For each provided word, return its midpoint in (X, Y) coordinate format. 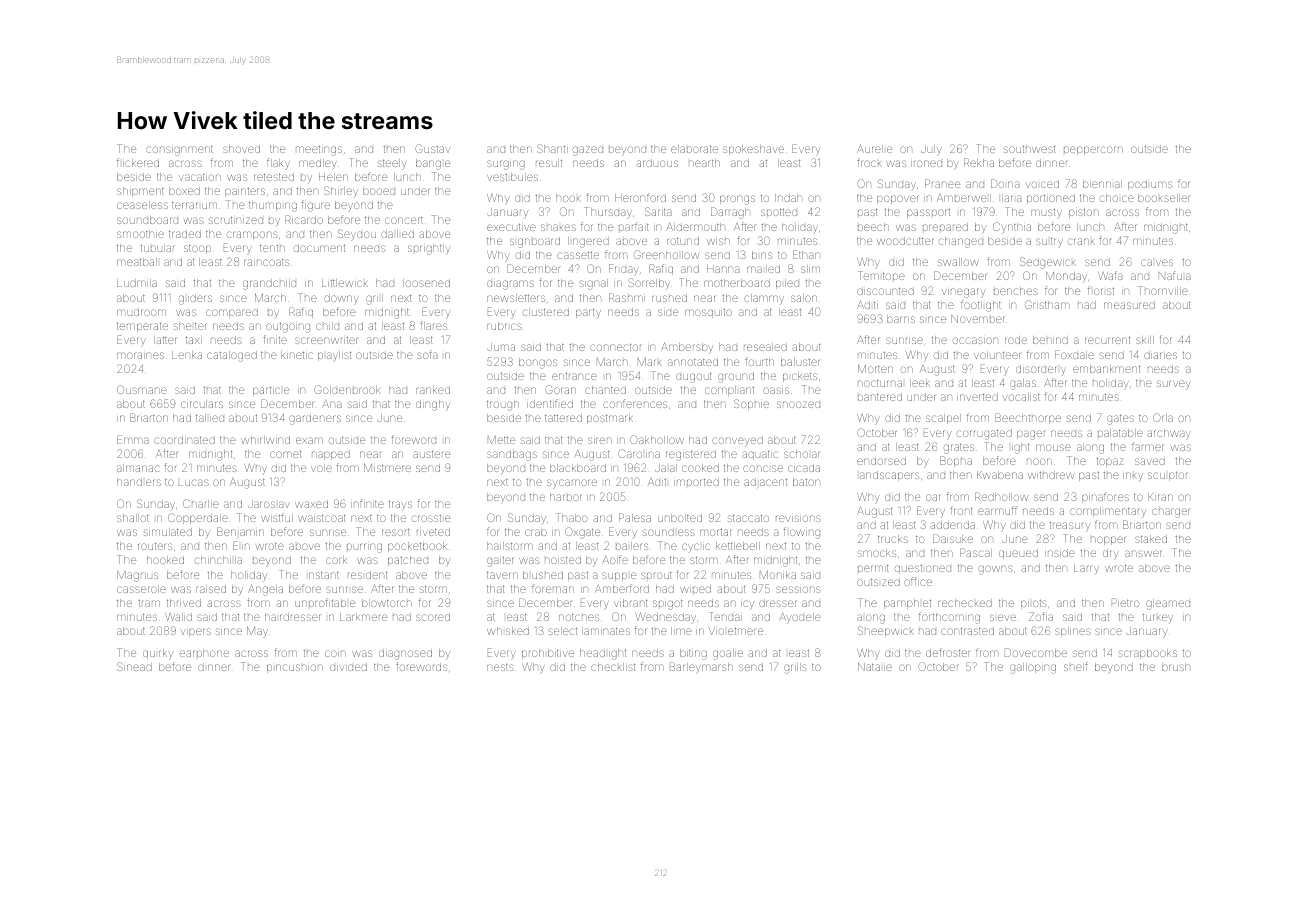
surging (506, 165)
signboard (535, 242)
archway (1169, 434)
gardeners (315, 419)
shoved (241, 149)
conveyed (737, 441)
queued (1018, 554)
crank (1081, 241)
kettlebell (738, 546)
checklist (613, 667)
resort (396, 532)
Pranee (942, 183)
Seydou (357, 234)
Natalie (875, 667)
